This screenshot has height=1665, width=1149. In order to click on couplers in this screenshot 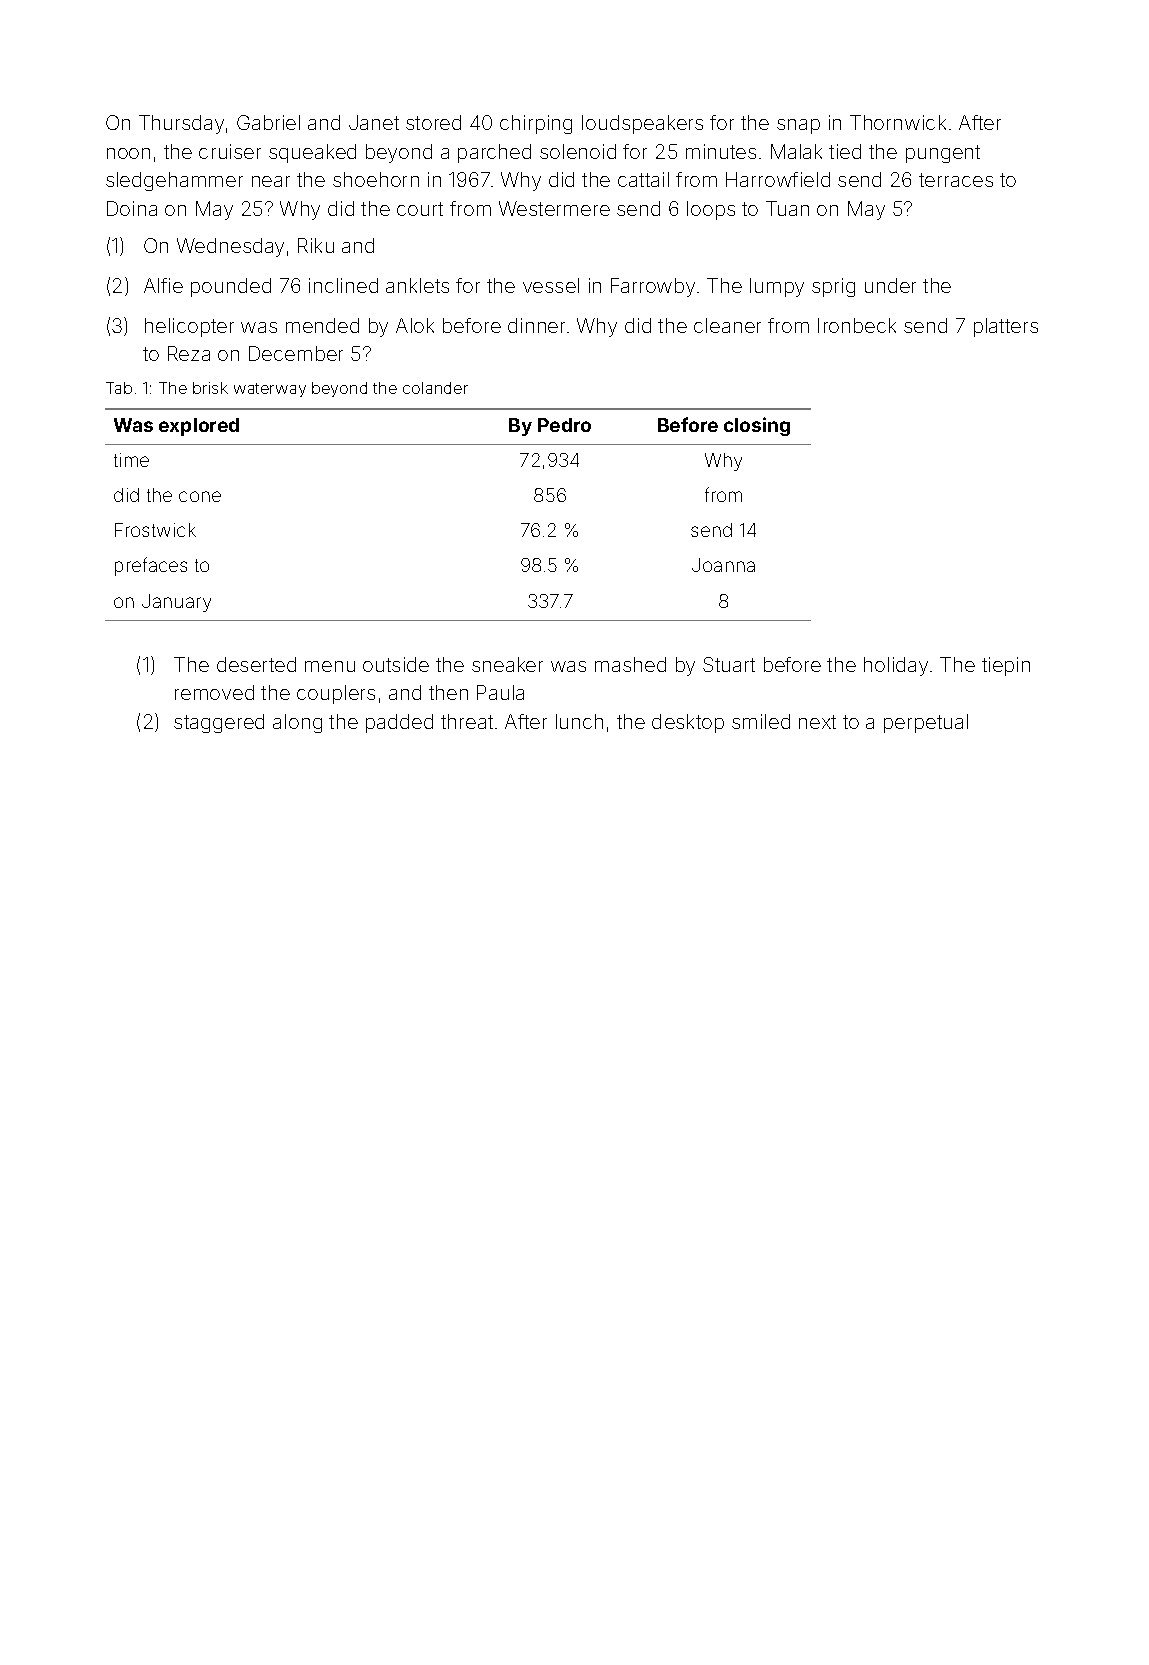, I will do `click(336, 694)`.
